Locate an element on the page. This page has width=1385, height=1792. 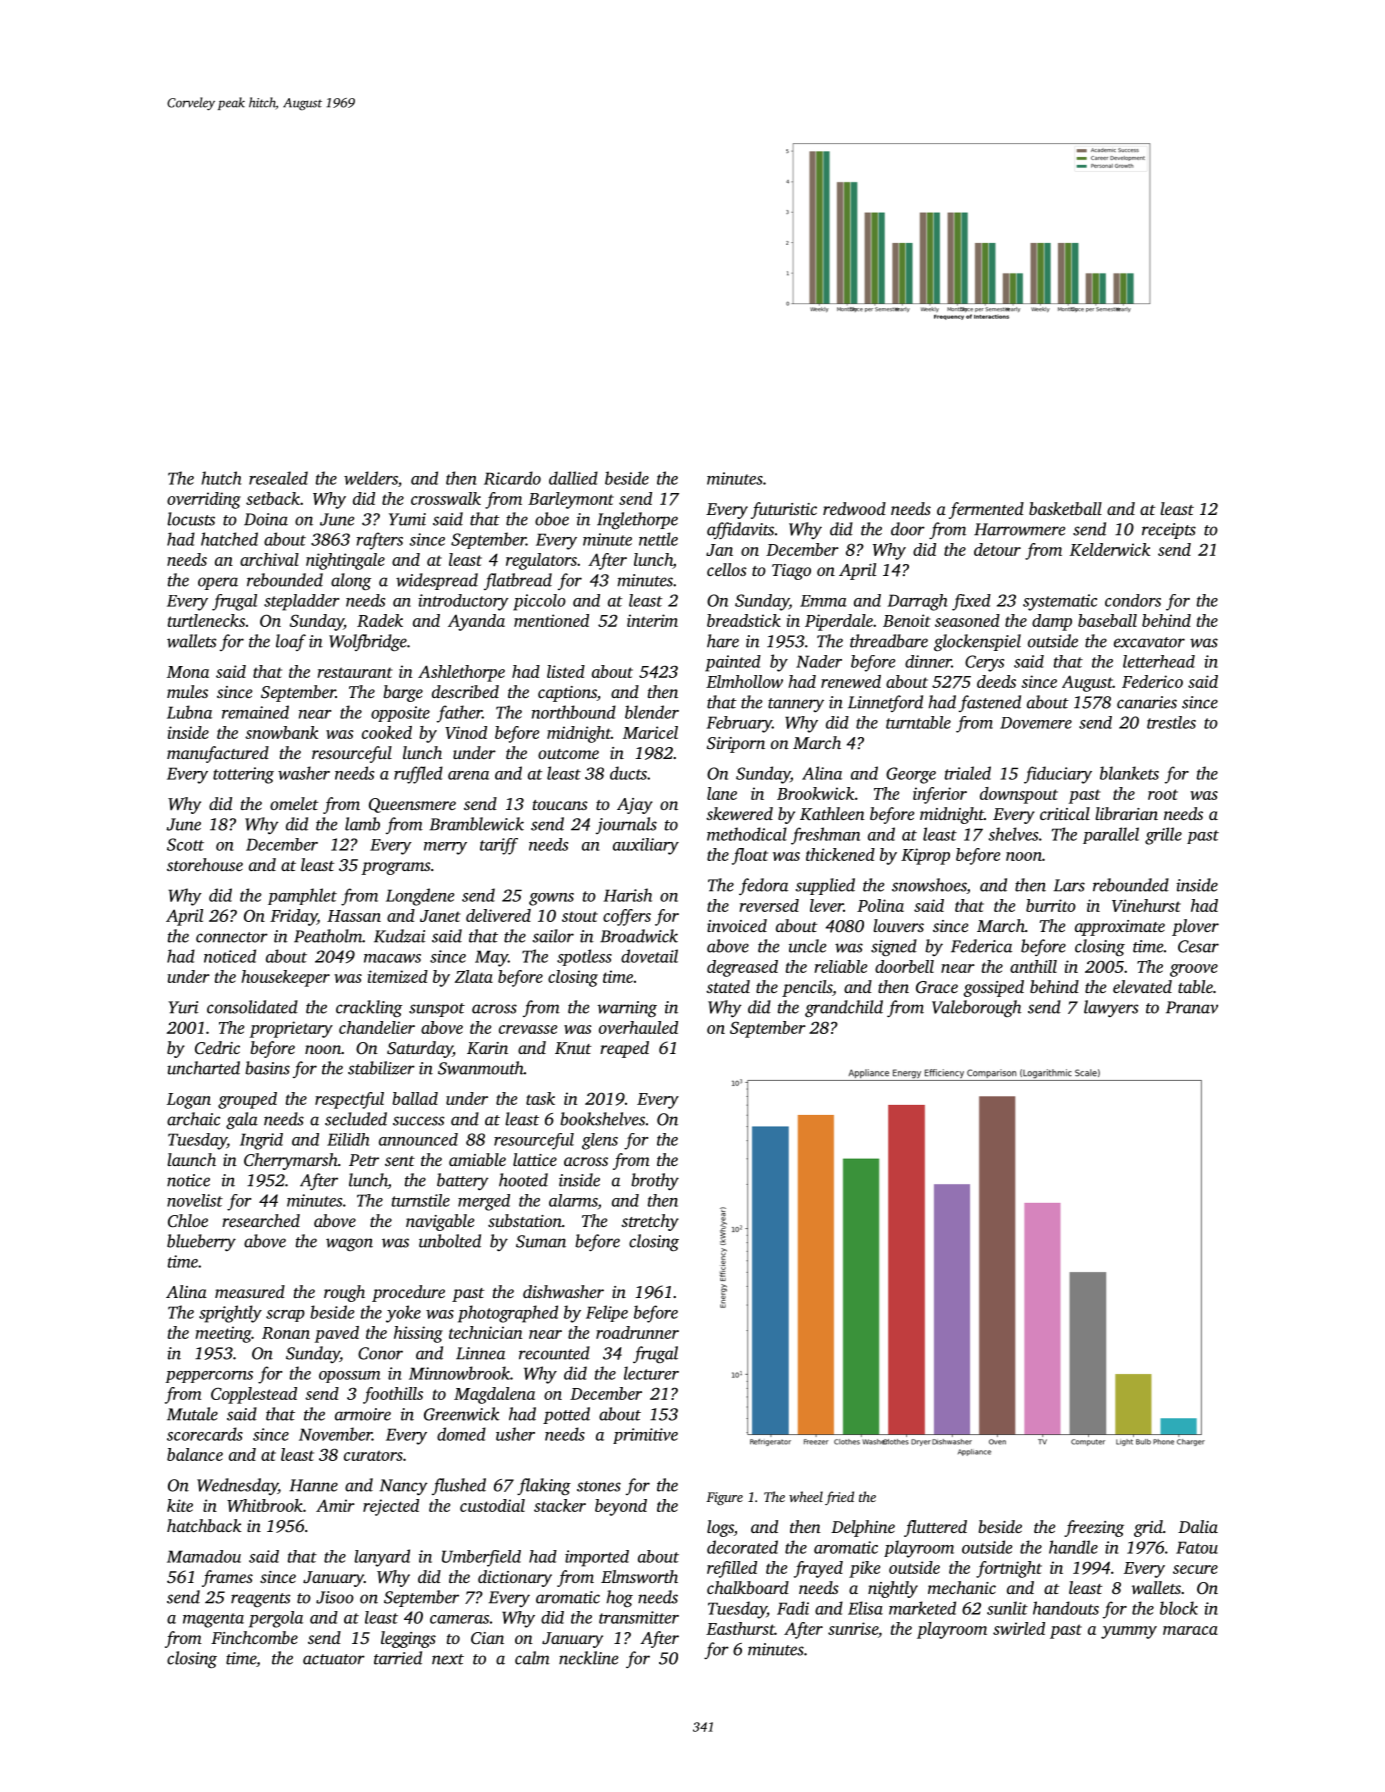
Elmsworth is located at coordinates (639, 1576).
